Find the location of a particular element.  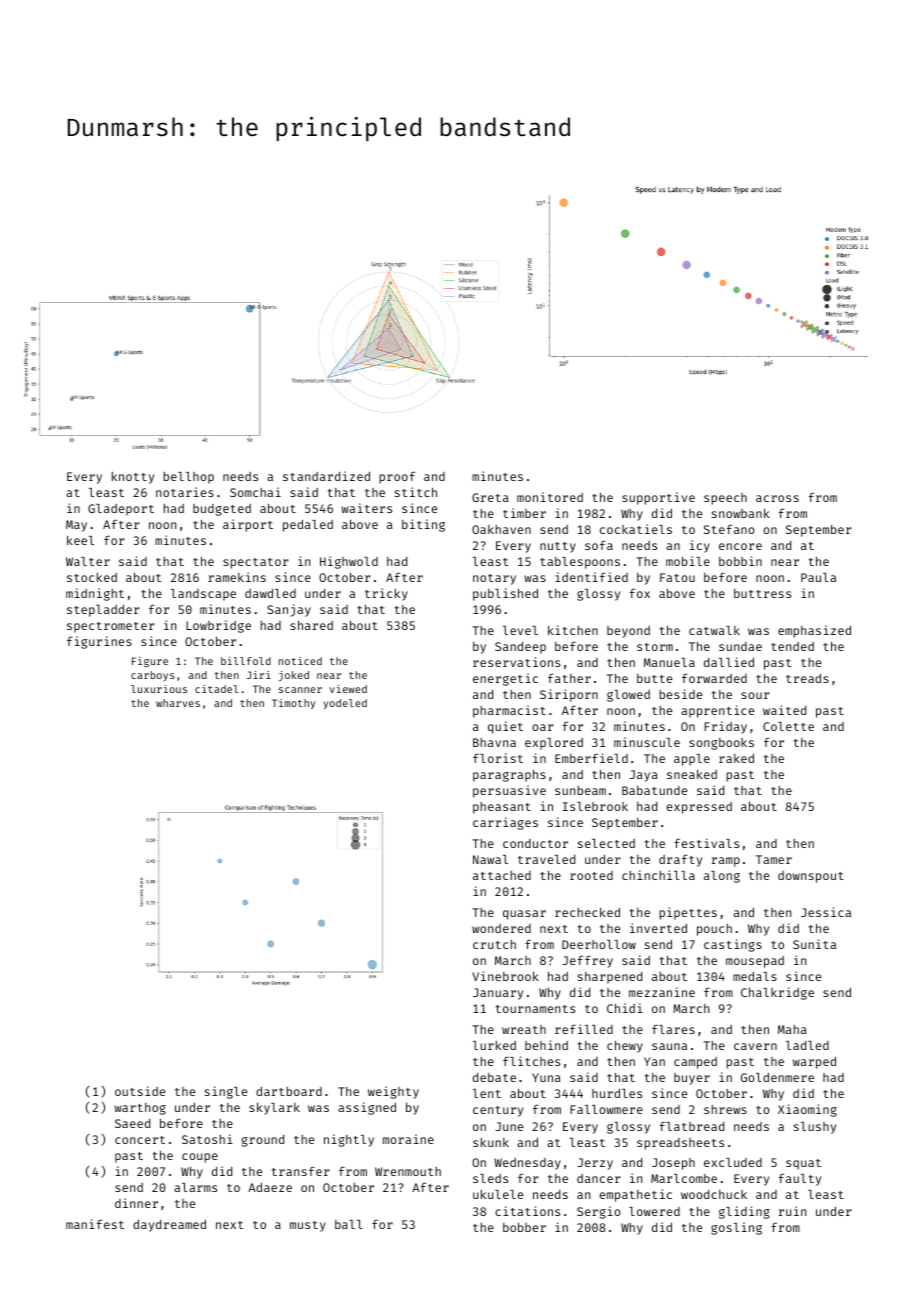

kitchen is located at coordinates (573, 630).
